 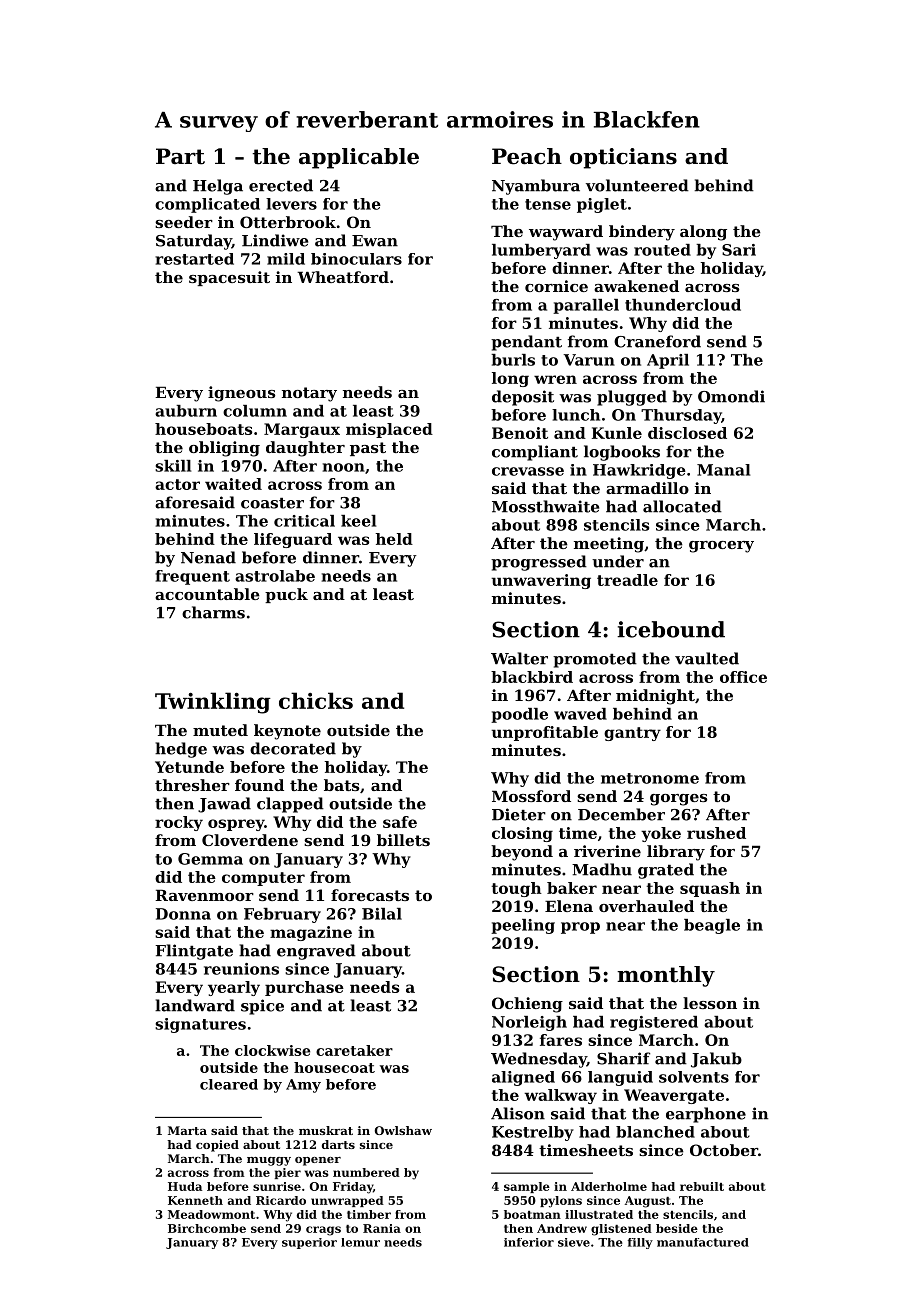 What do you see at coordinates (681, 416) in the page?
I see `Thursday` at bounding box center [681, 416].
